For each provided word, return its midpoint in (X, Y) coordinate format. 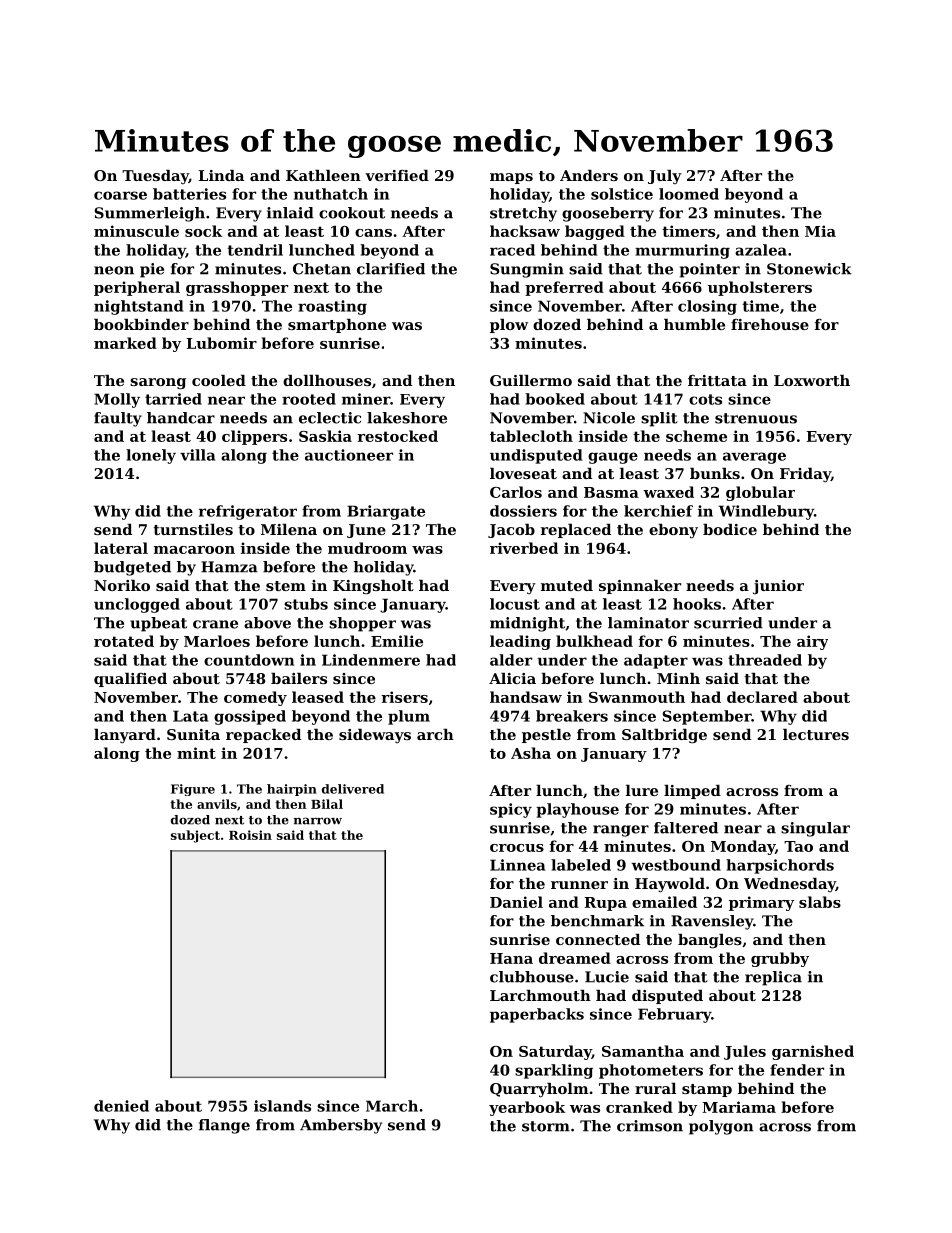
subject (195, 836)
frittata (717, 380)
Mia (820, 231)
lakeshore (407, 418)
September (707, 717)
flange (224, 1126)
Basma (611, 492)
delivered (353, 789)
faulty (118, 419)
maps (511, 178)
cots (705, 399)
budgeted (132, 568)
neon (114, 270)
